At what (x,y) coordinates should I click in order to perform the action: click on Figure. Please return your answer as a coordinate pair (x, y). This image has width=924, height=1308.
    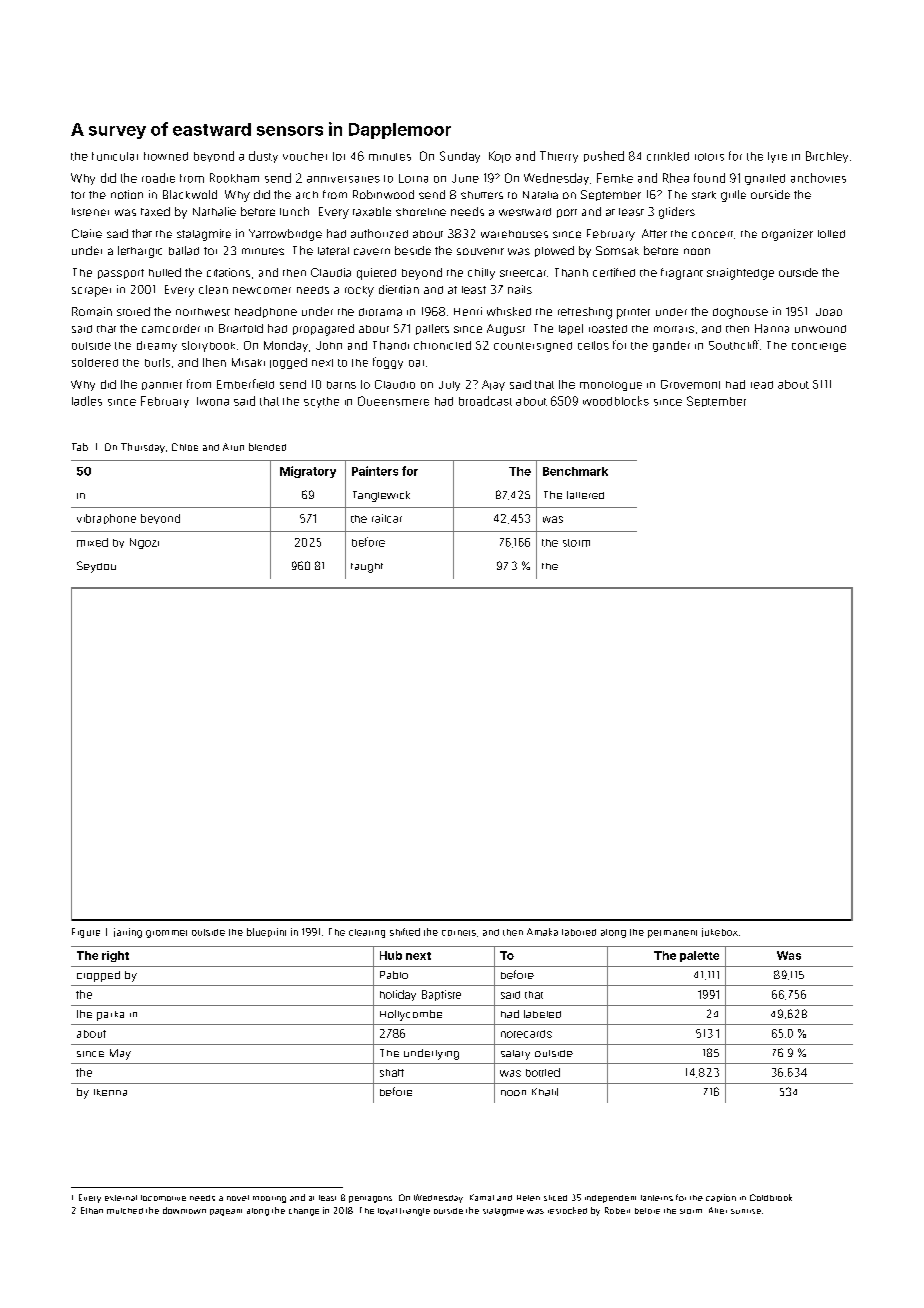
    Looking at the image, I should click on (86, 933).
